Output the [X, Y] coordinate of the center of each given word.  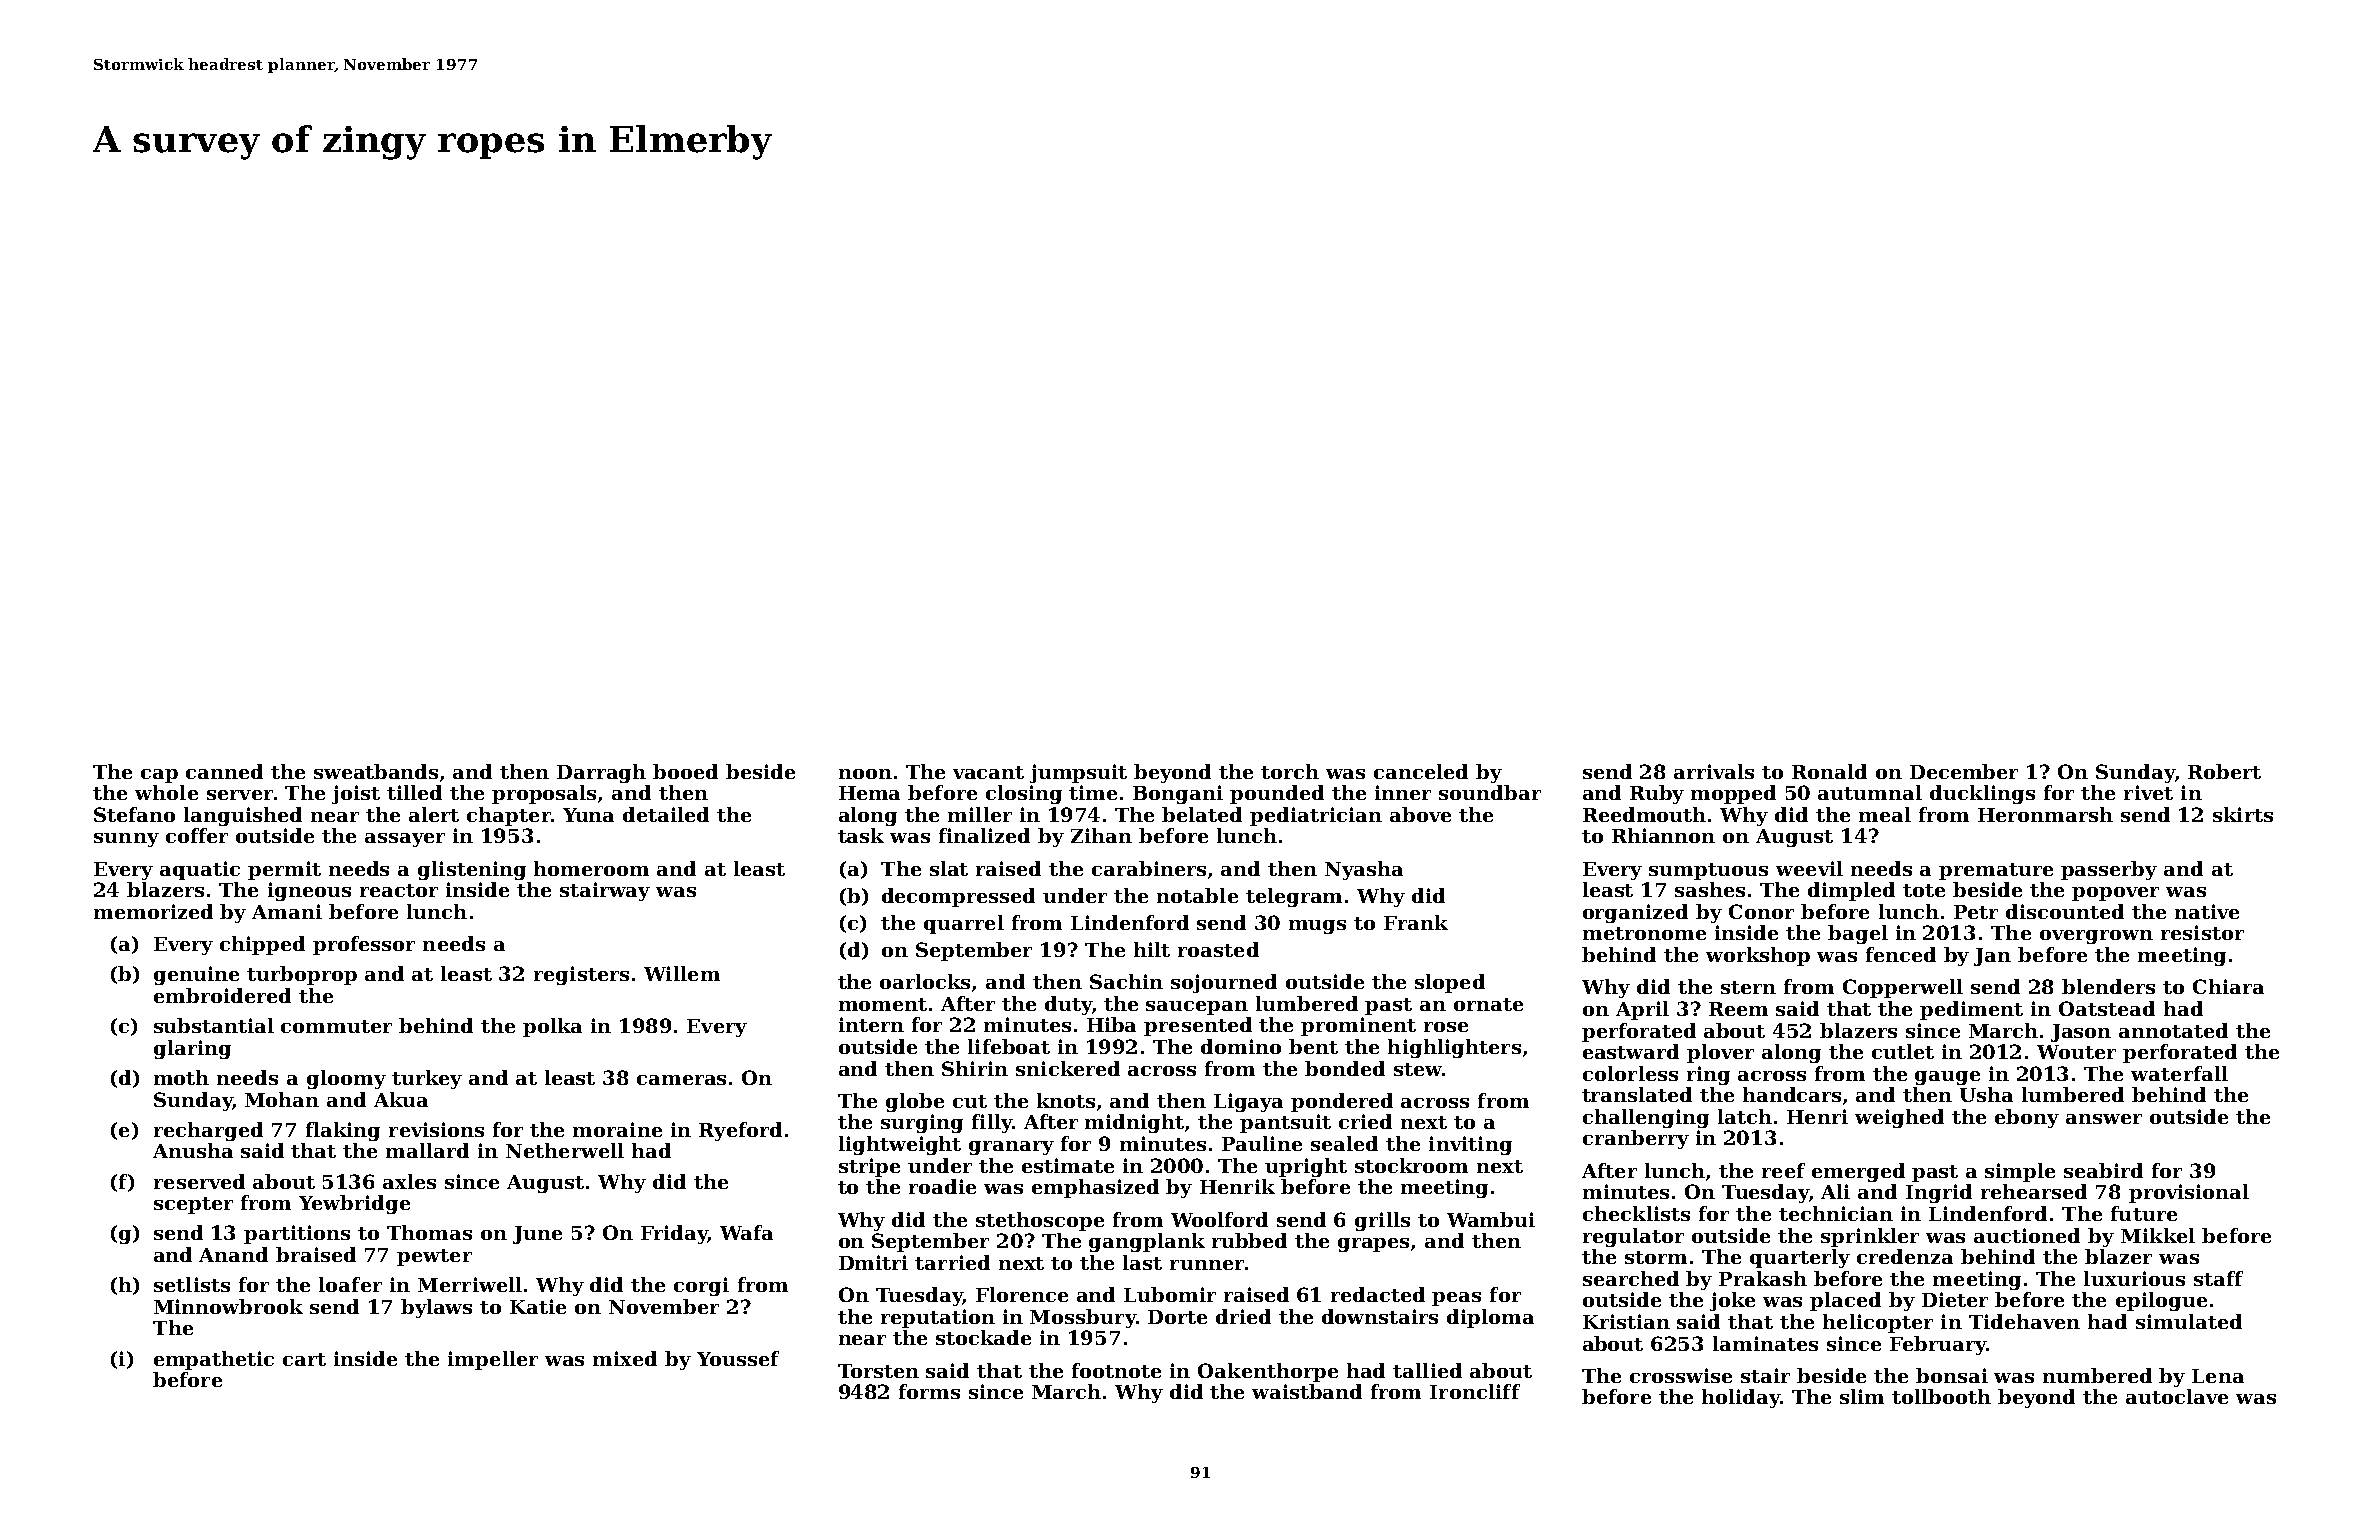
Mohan [282, 1099]
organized [1635, 913]
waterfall [2179, 1073]
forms [929, 1391]
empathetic [214, 1360]
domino [1241, 1046]
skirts [2243, 814]
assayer [405, 840]
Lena [2218, 1376]
